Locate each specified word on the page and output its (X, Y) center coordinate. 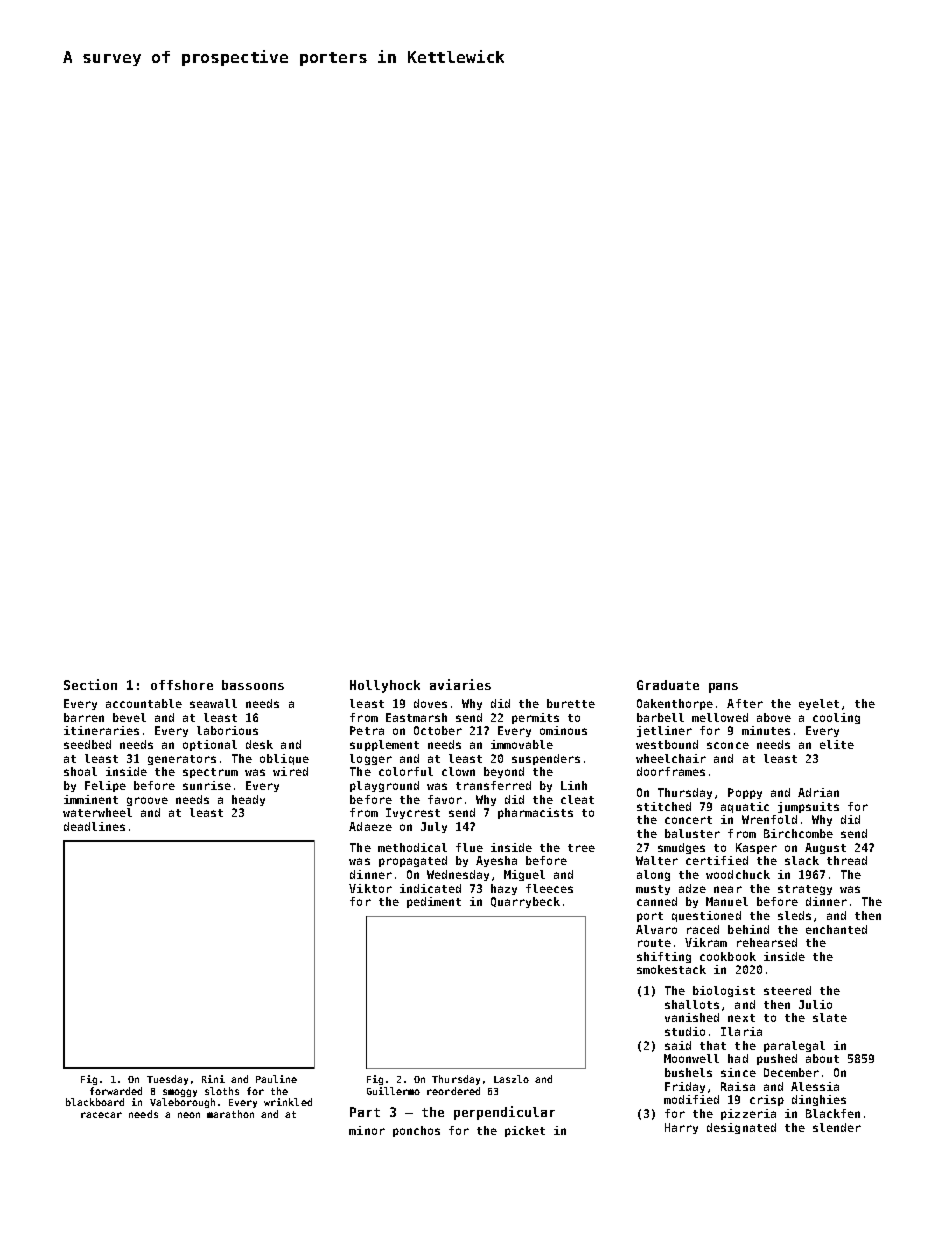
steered (787, 990)
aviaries (460, 684)
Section (90, 684)
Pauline (276, 1079)
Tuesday (167, 1080)
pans (723, 688)
